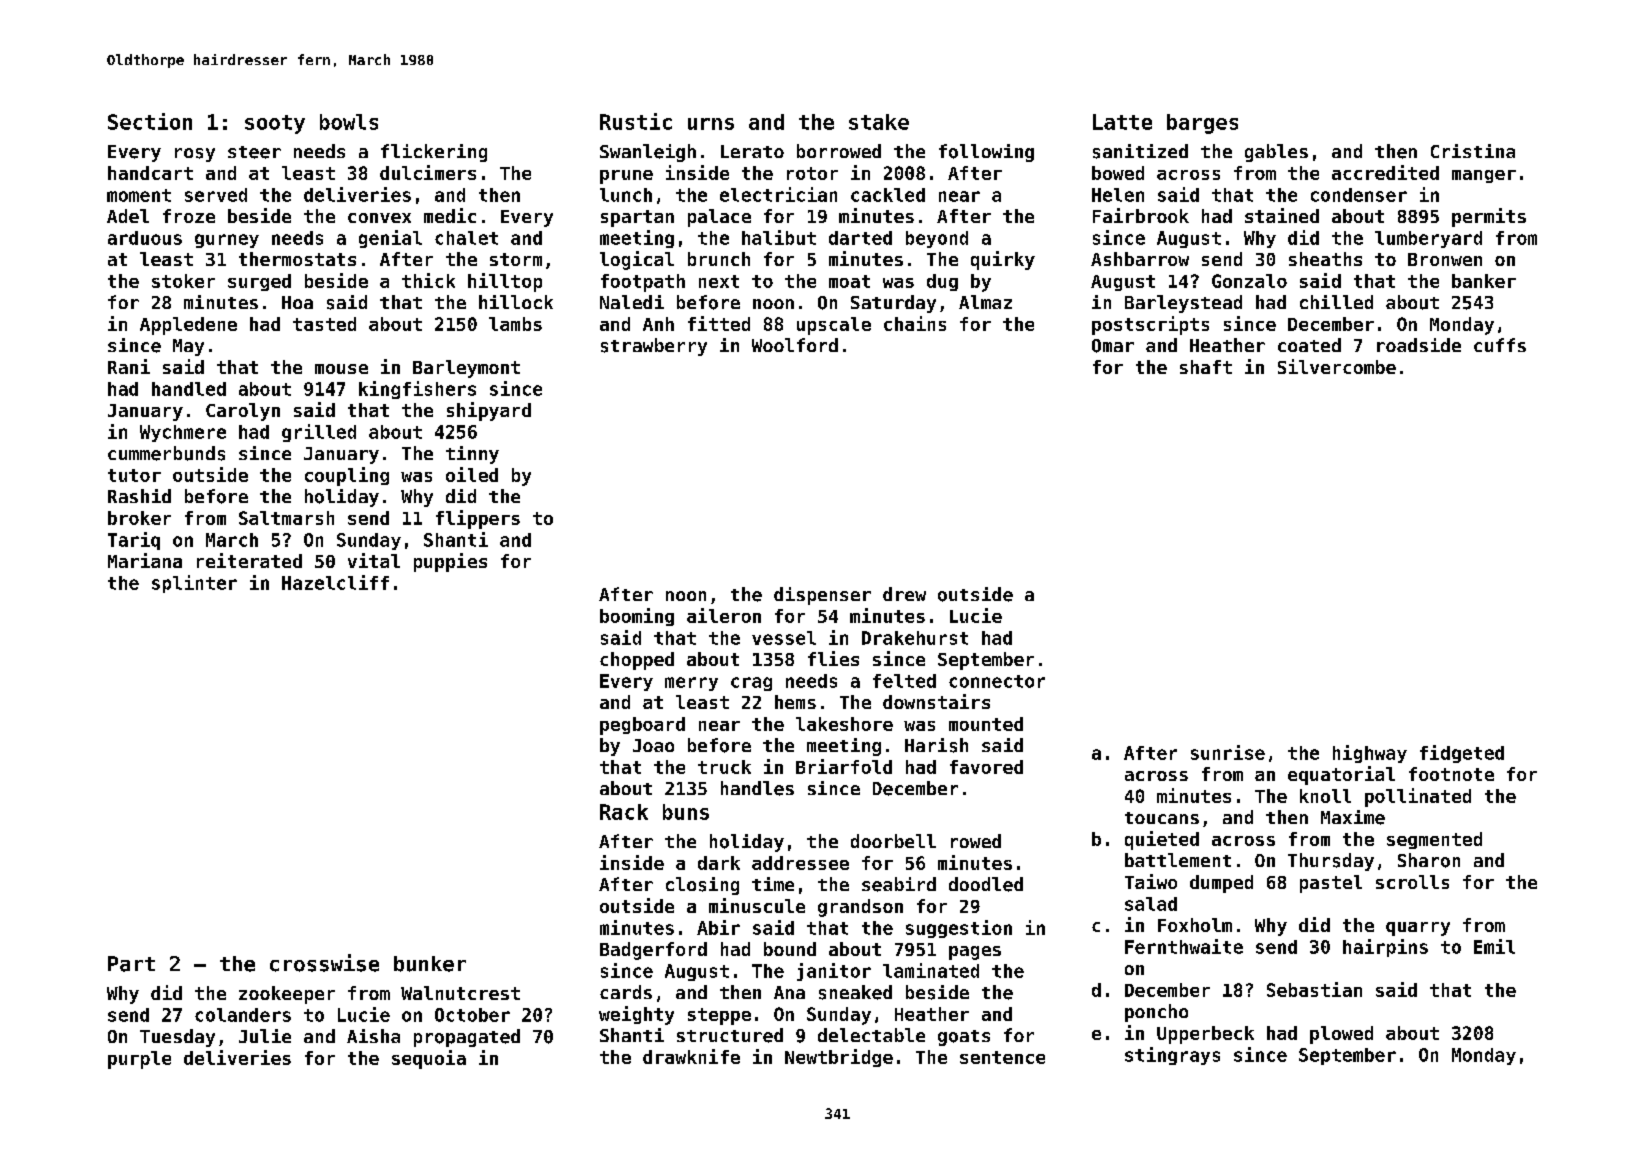 The width and height of the page is (1649, 1166). Describe the element at coordinates (879, 122) in the page. I see `stake` at that location.
